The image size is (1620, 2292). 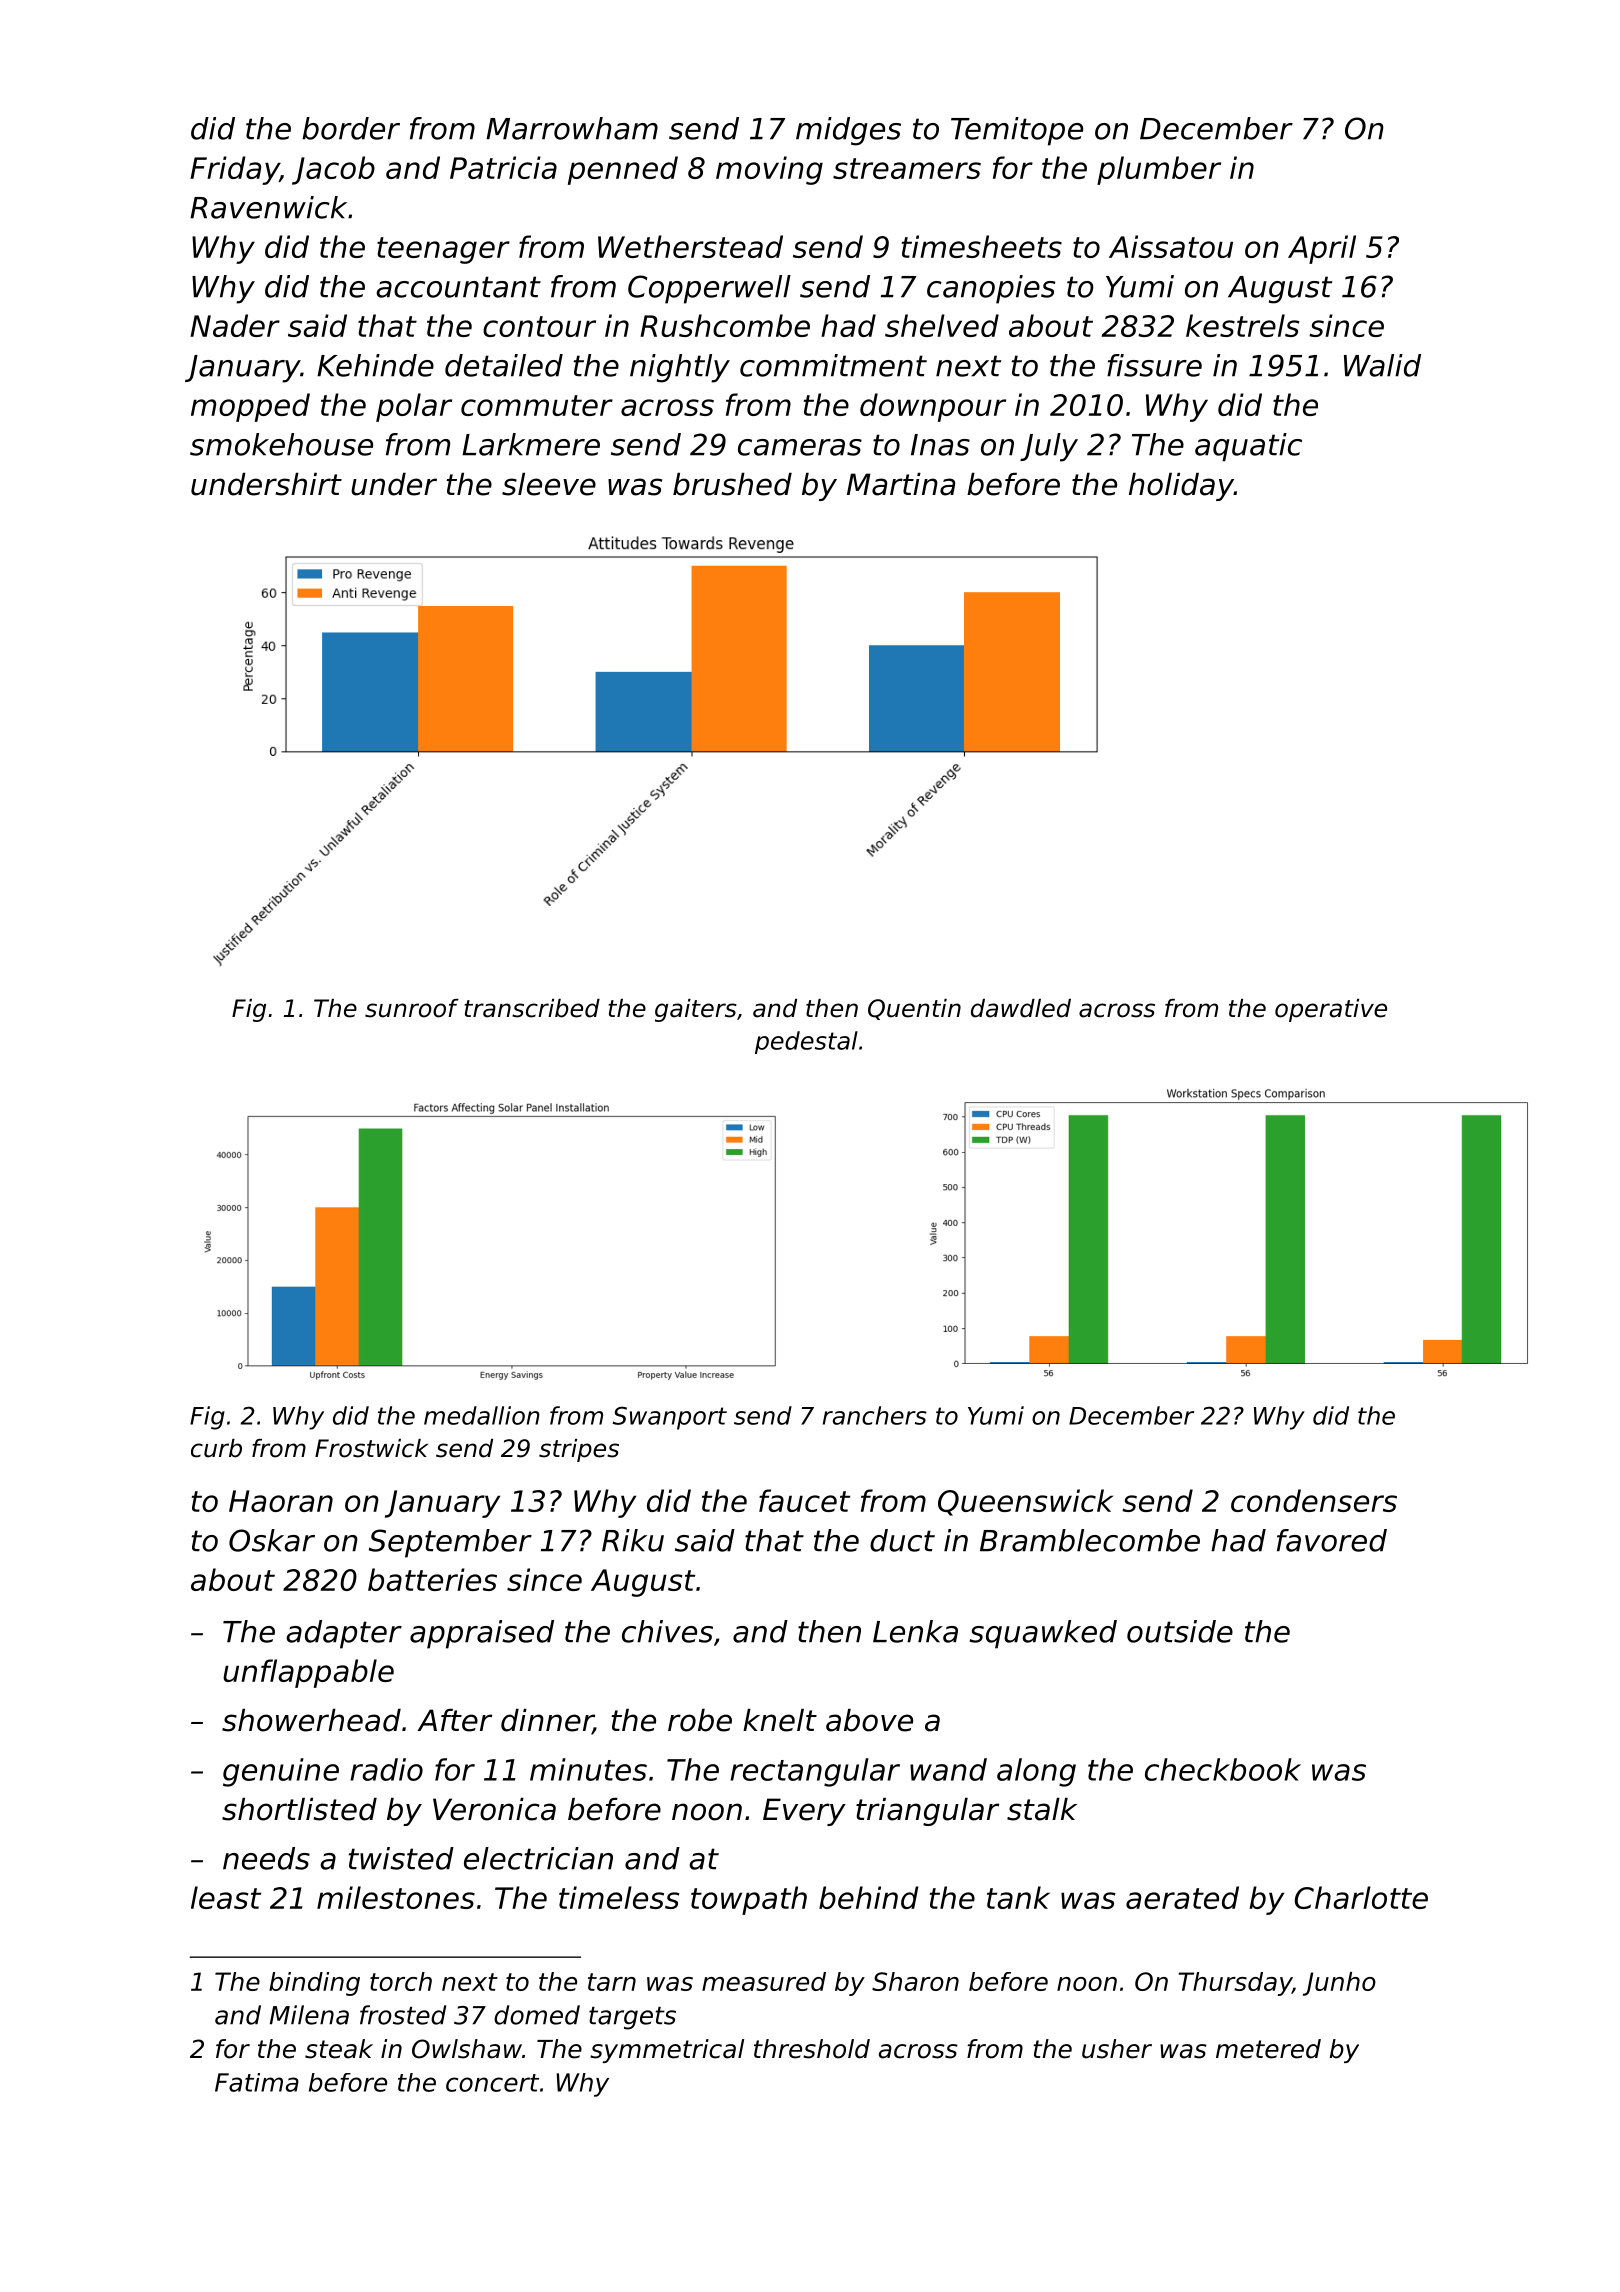 What do you see at coordinates (875, 1415) in the screenshot?
I see `ranchers` at bounding box center [875, 1415].
